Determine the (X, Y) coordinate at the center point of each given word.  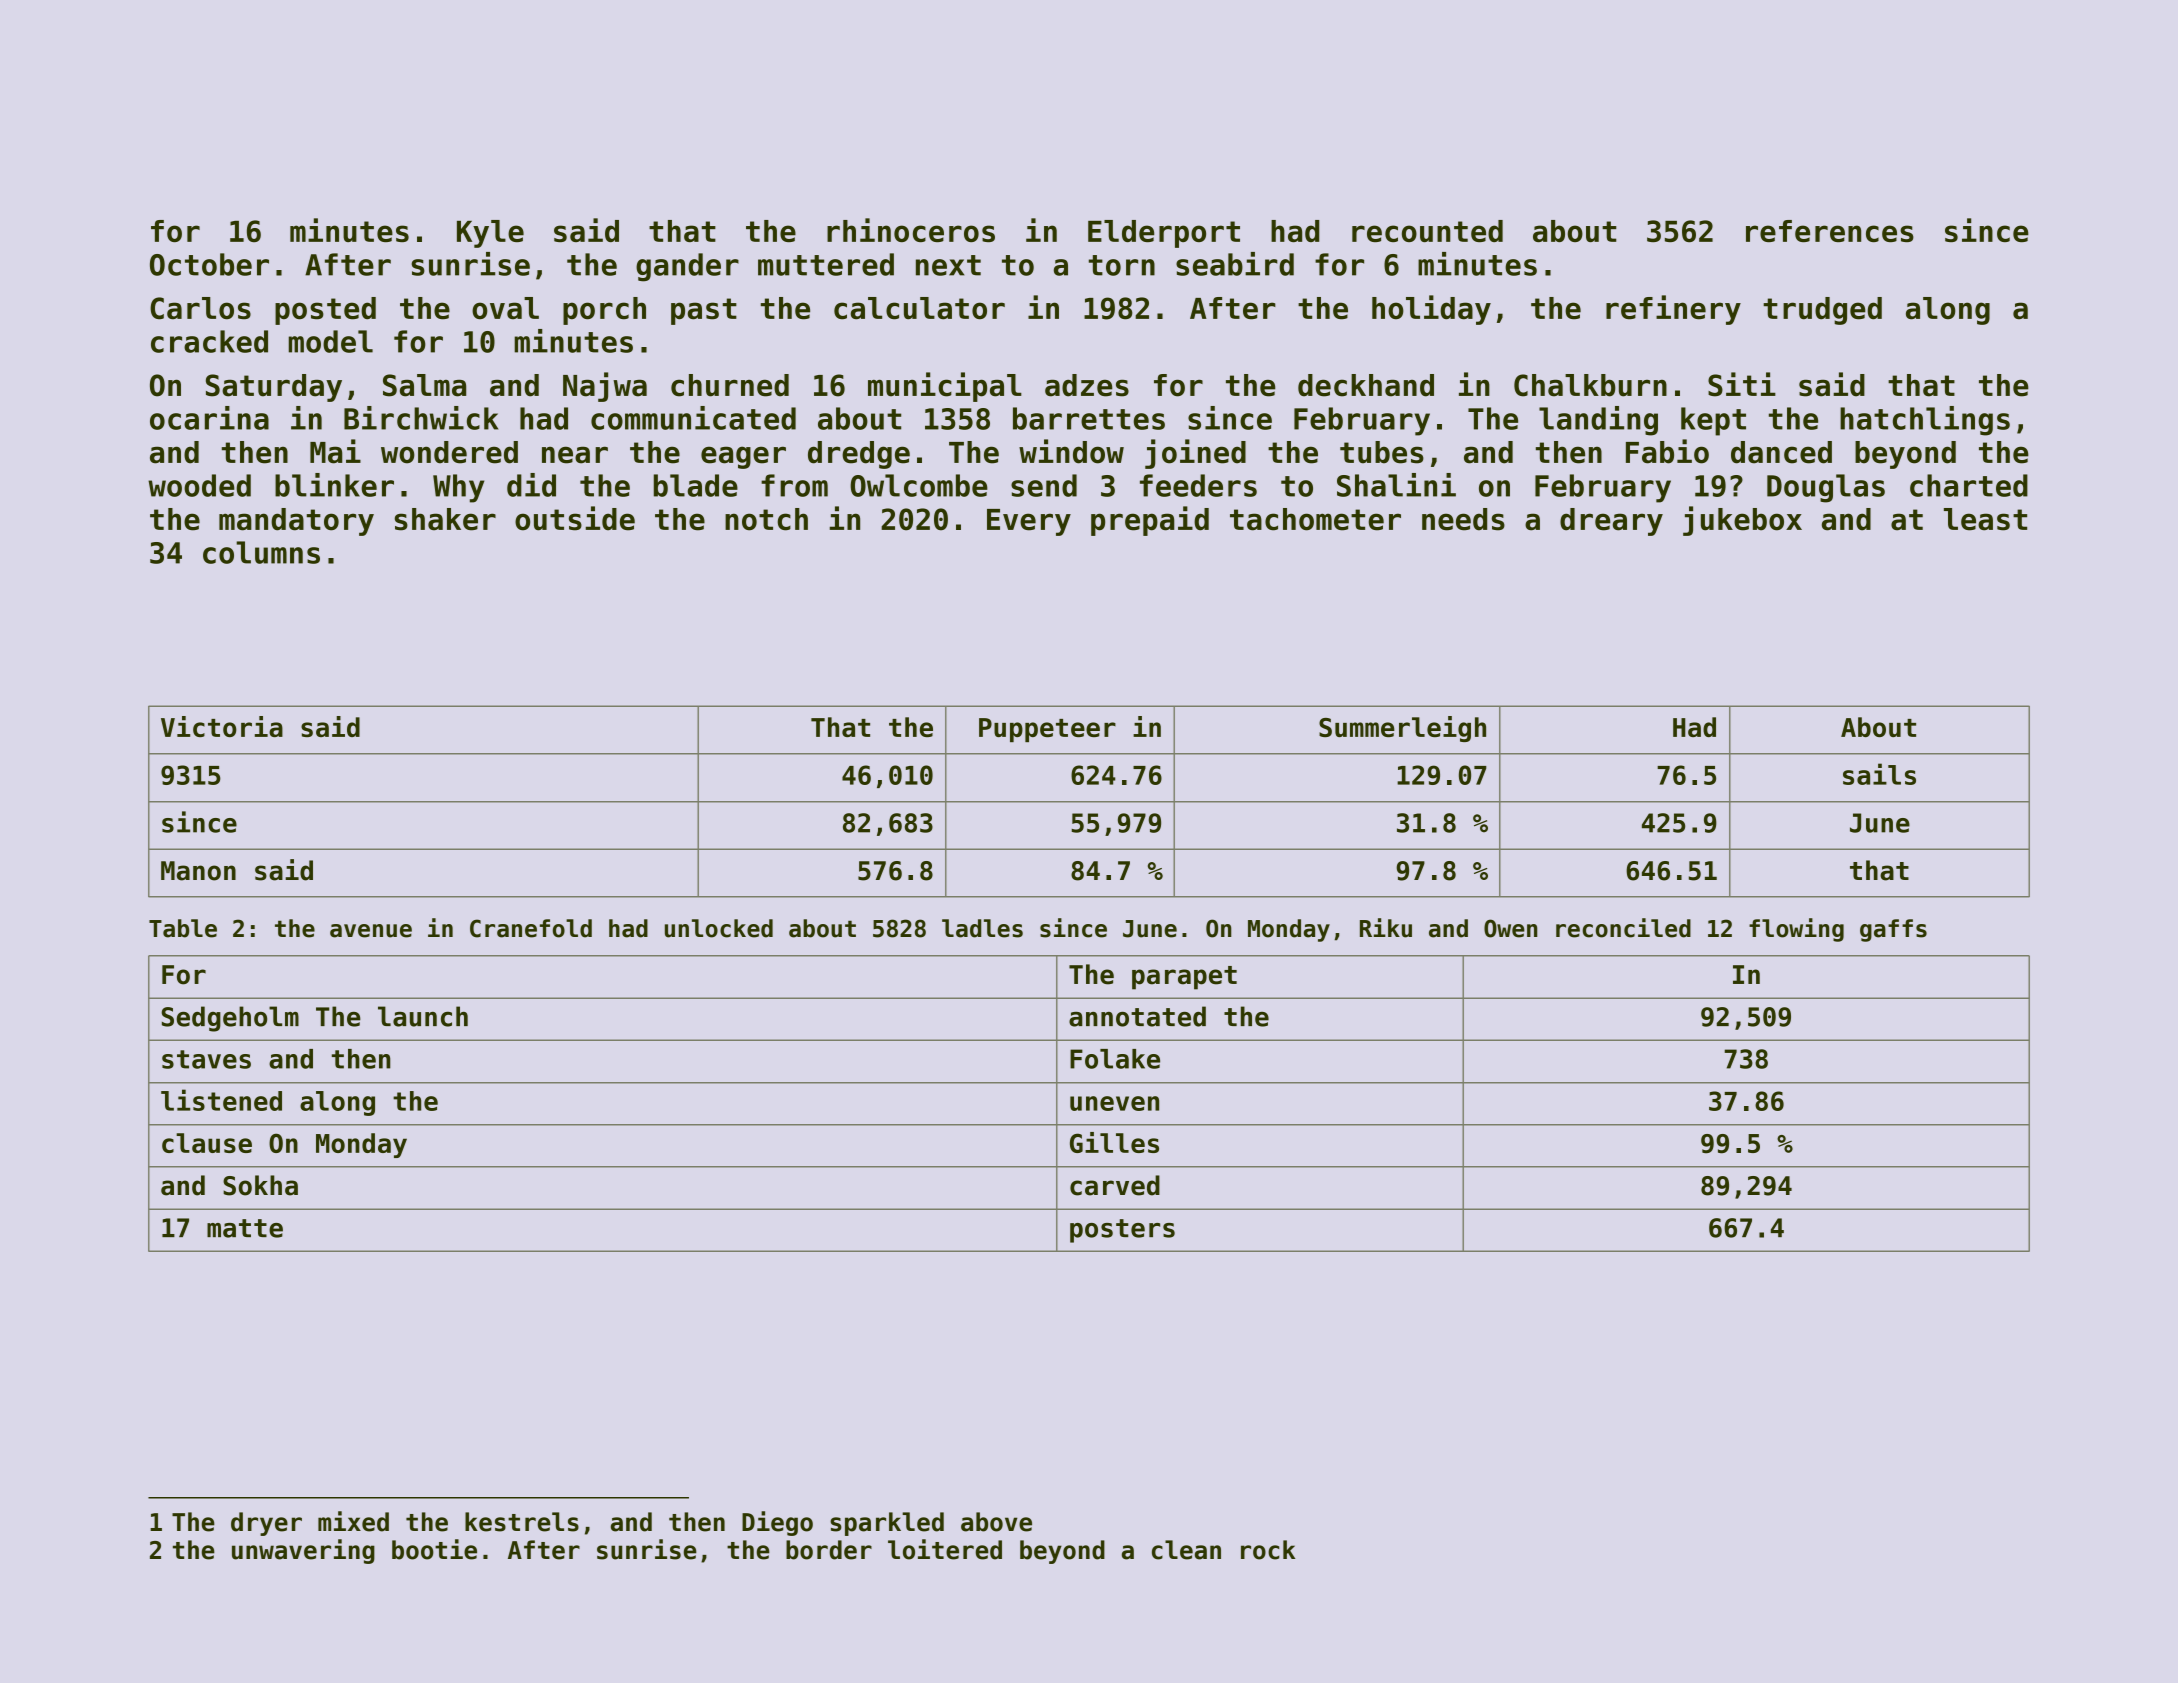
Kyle (490, 234)
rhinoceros (911, 230)
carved (1115, 1185)
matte (245, 1228)
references (1830, 231)
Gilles (1114, 1142)
